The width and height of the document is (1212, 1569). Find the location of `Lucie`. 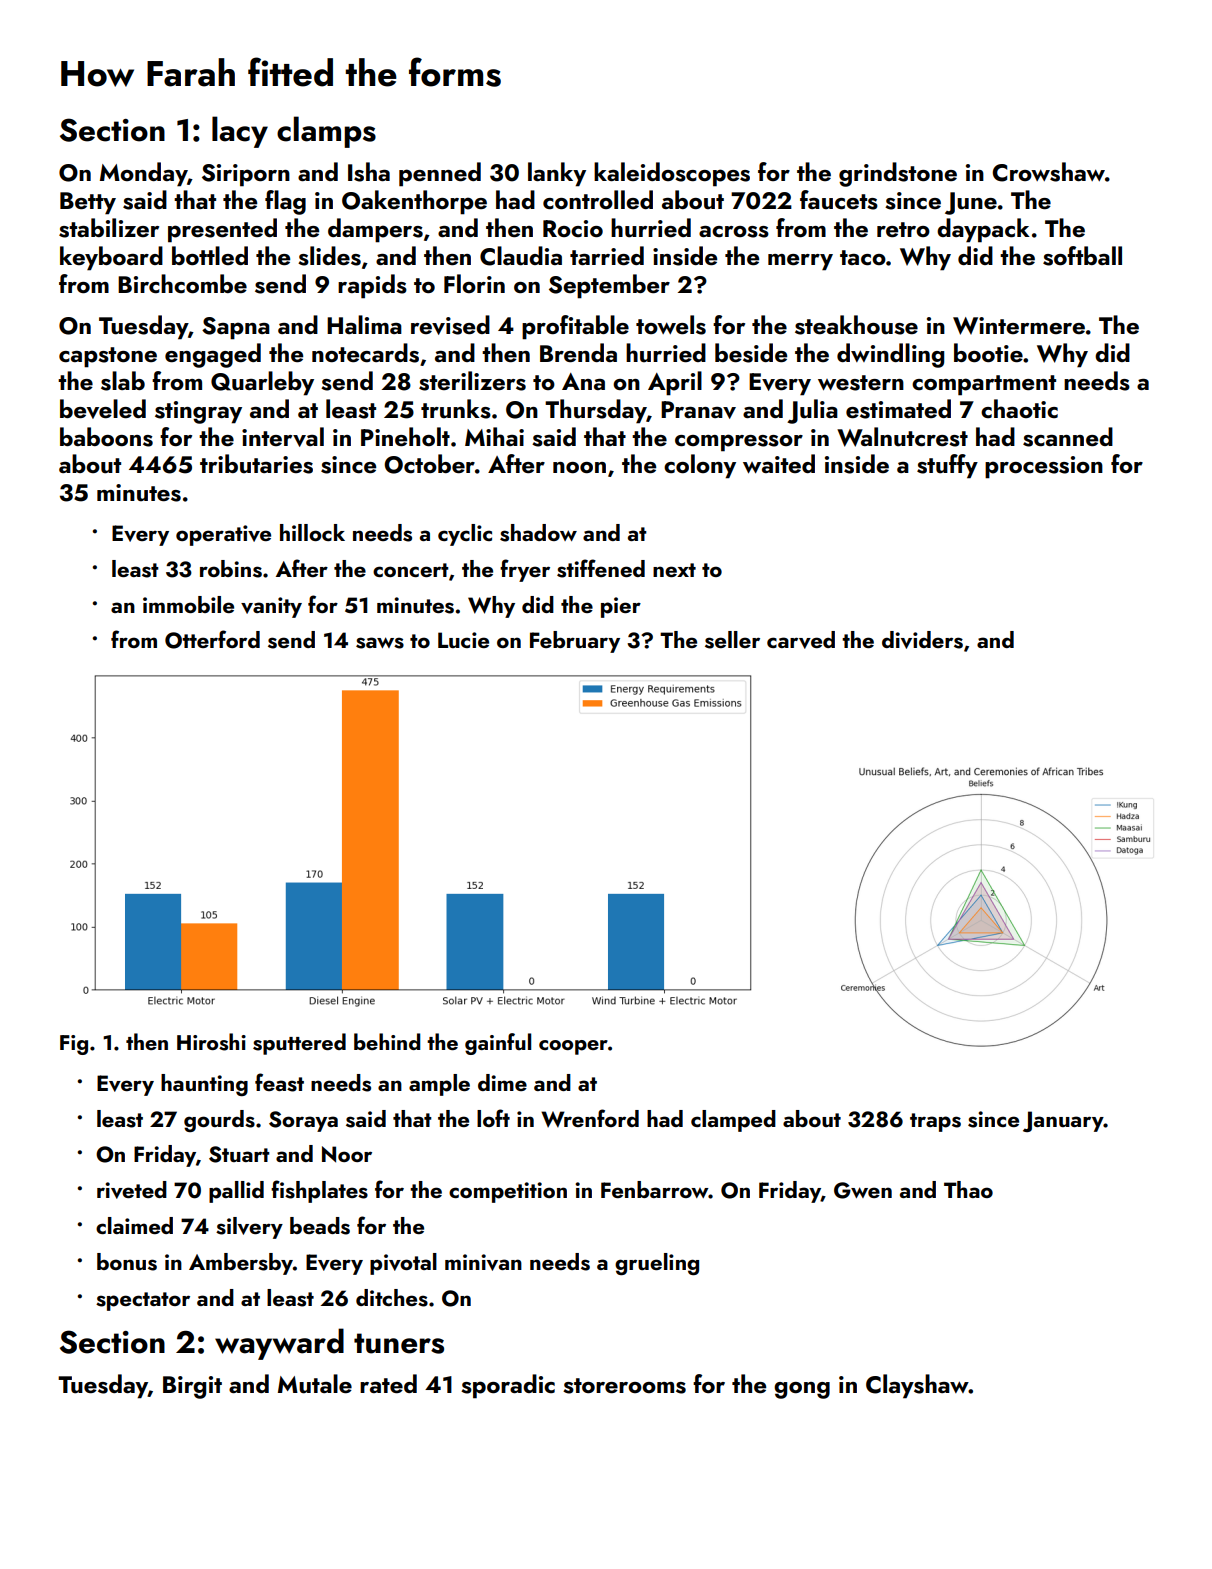

Lucie is located at coordinates (463, 640).
